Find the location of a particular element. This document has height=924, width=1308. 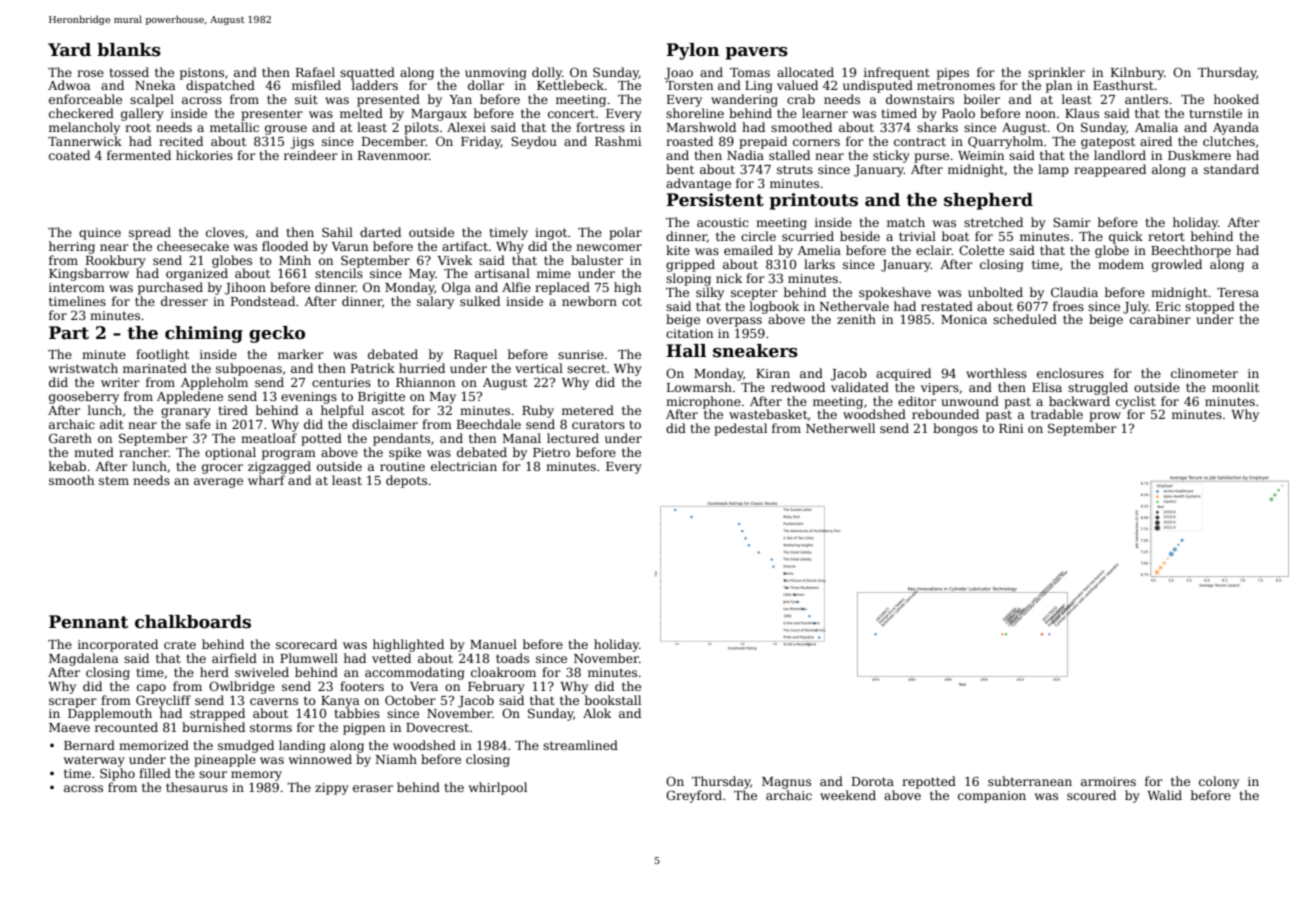

ingot is located at coordinates (551, 234).
